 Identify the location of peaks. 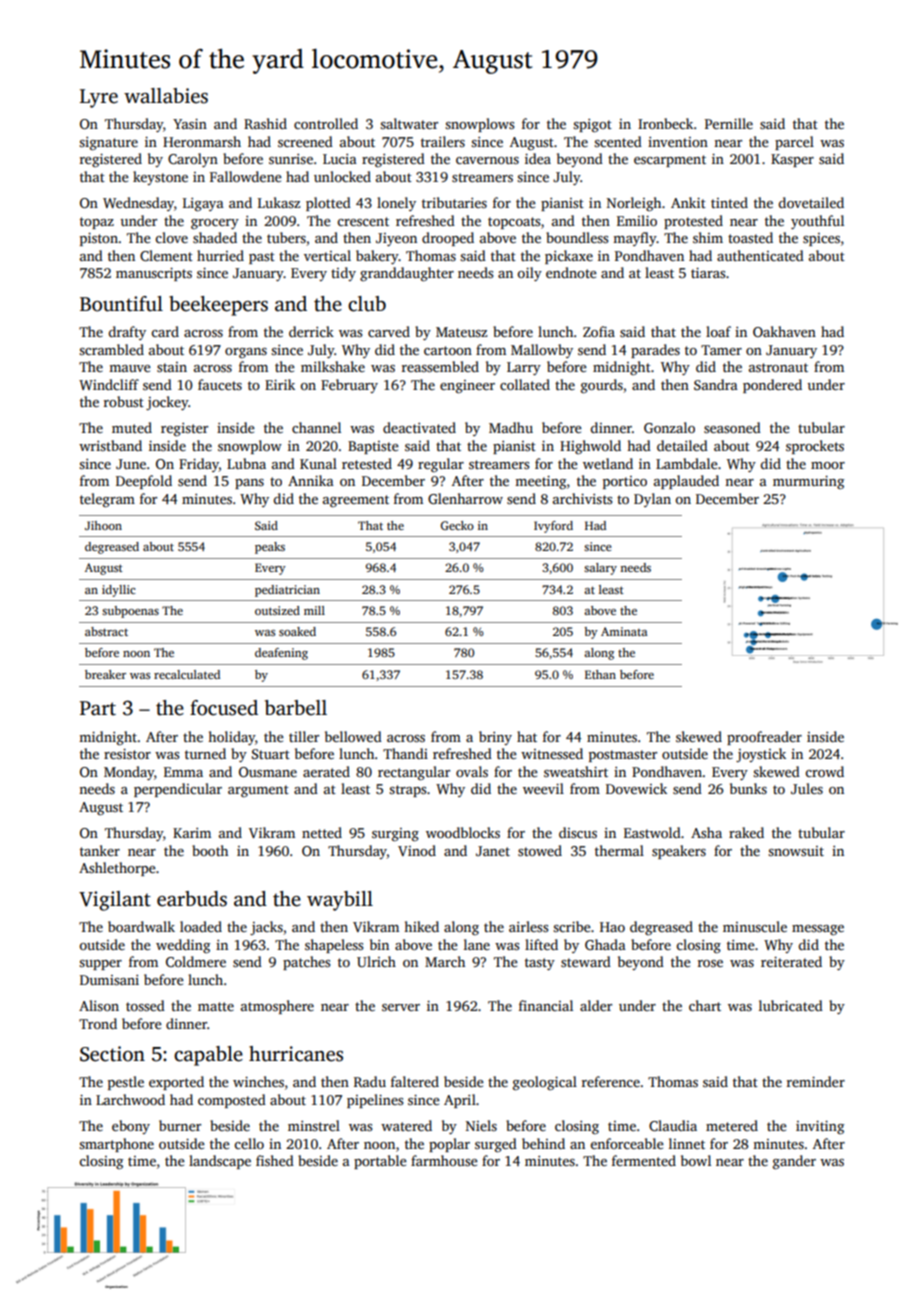
(270, 548).
